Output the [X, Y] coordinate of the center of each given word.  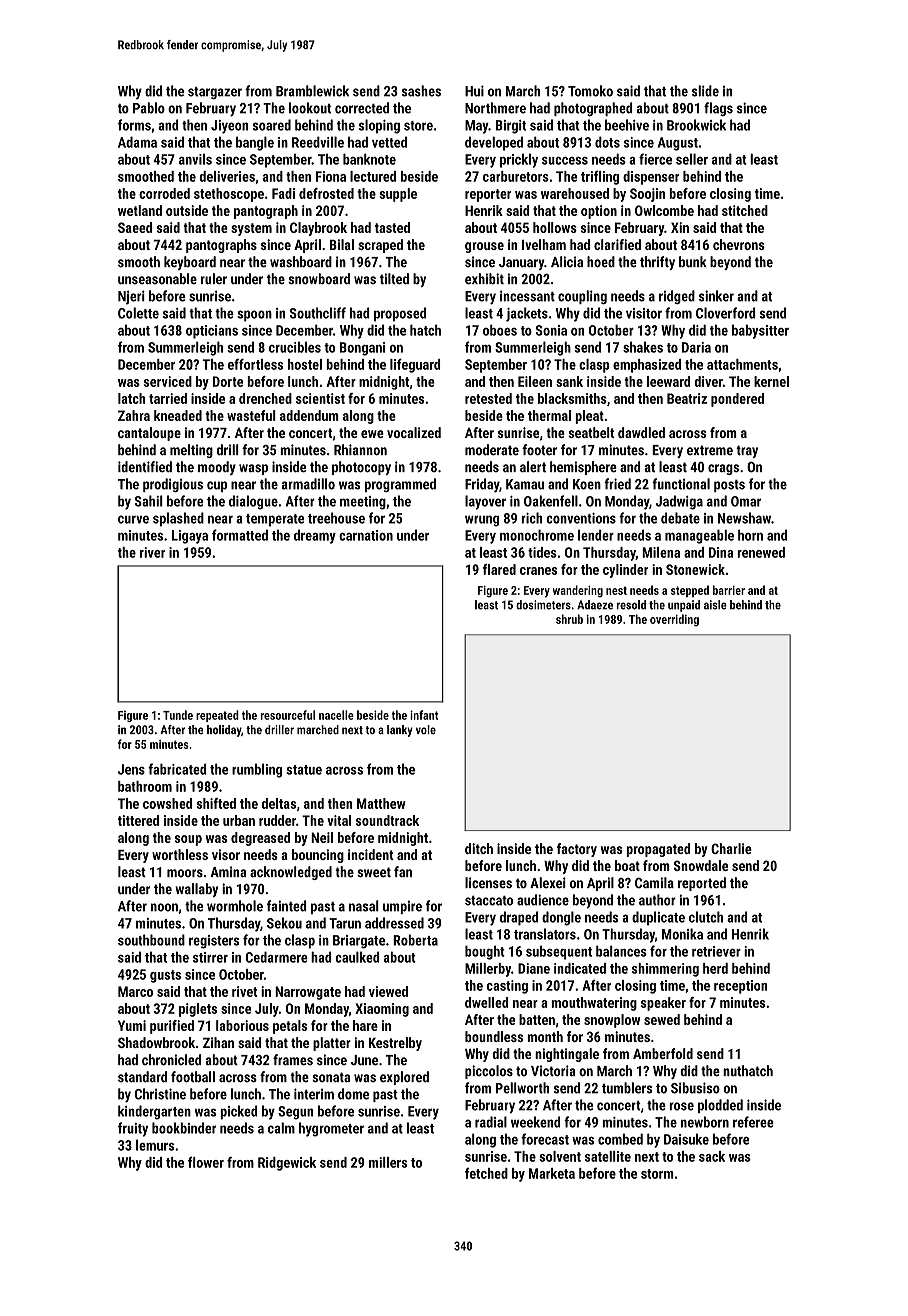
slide [705, 91]
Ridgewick [287, 1164]
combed [620, 1139]
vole [426, 729]
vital [339, 820]
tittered [138, 820]
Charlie [731, 848]
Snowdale [701, 865]
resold [631, 605]
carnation [366, 535]
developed [494, 143]
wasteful [251, 415]
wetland [140, 210]
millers [388, 1162]
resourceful [287, 715]
